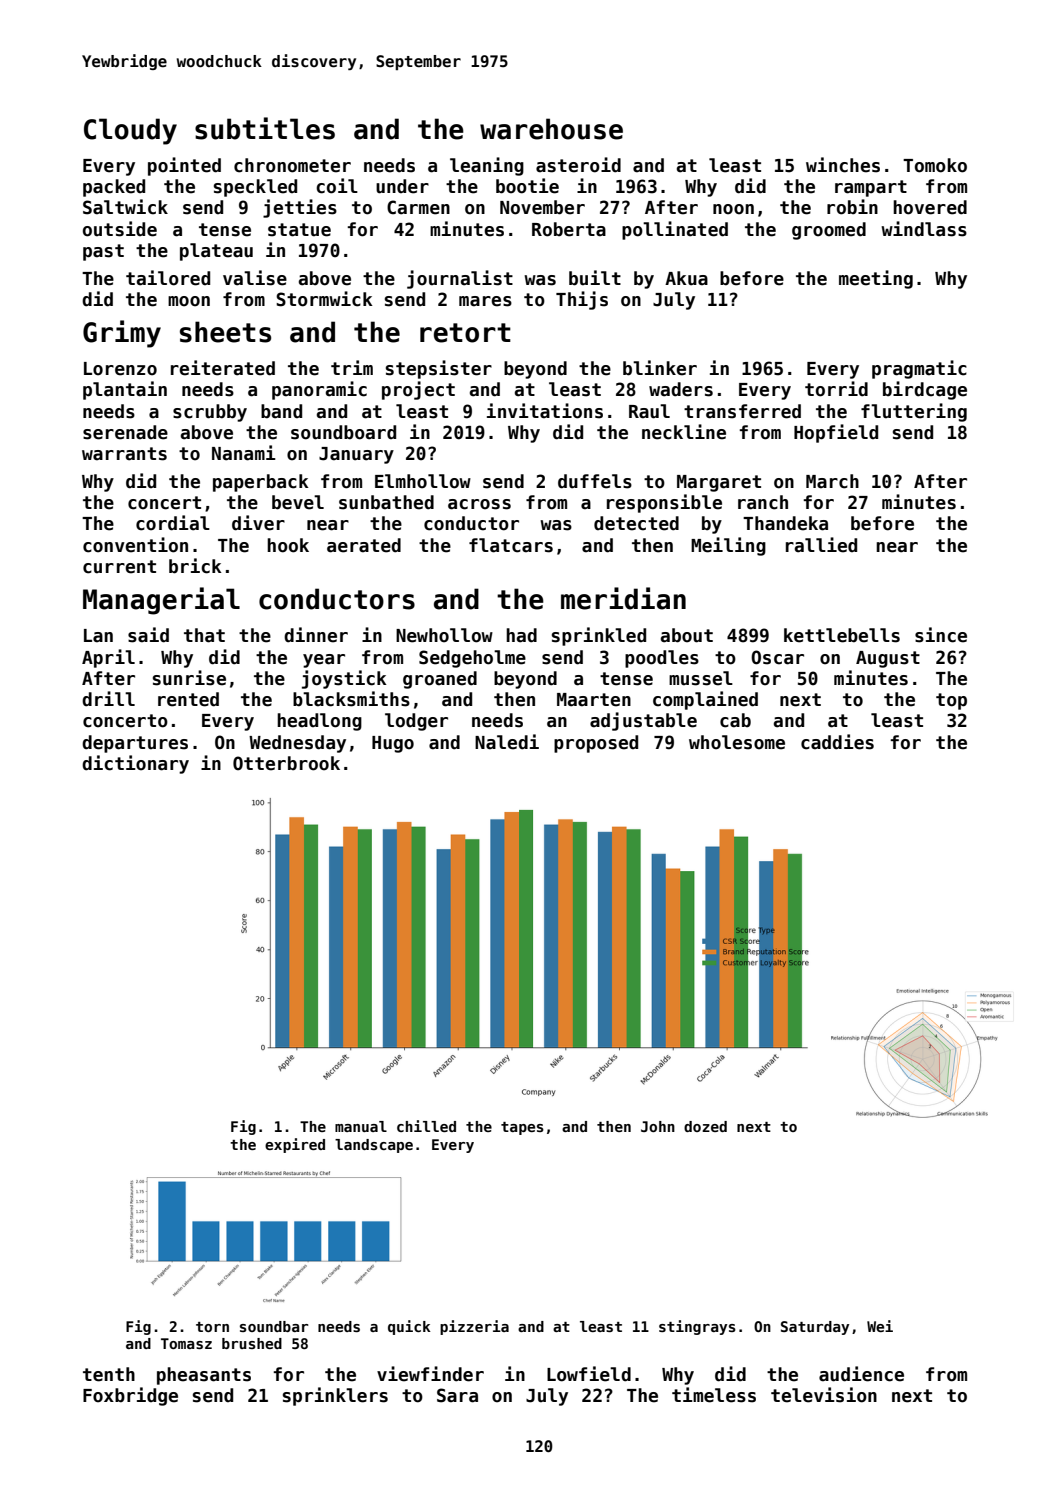  What do you see at coordinates (829, 231) in the screenshot?
I see `groomed` at bounding box center [829, 231].
